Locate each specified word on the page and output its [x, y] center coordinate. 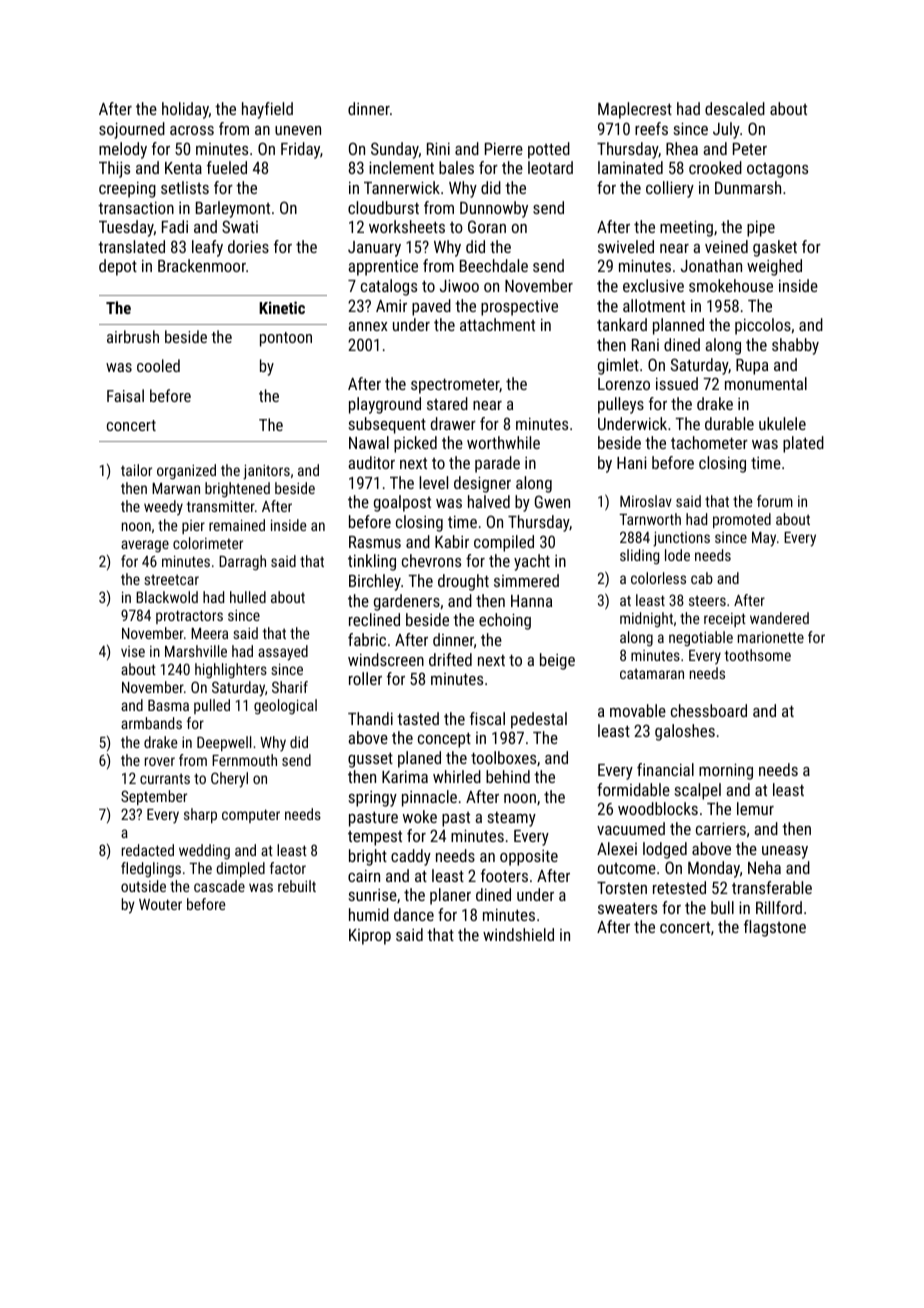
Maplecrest [635, 110]
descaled [735, 108]
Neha [764, 867]
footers [504, 875]
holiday [185, 110]
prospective [519, 308]
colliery [670, 189]
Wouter [160, 904]
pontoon [286, 339]
